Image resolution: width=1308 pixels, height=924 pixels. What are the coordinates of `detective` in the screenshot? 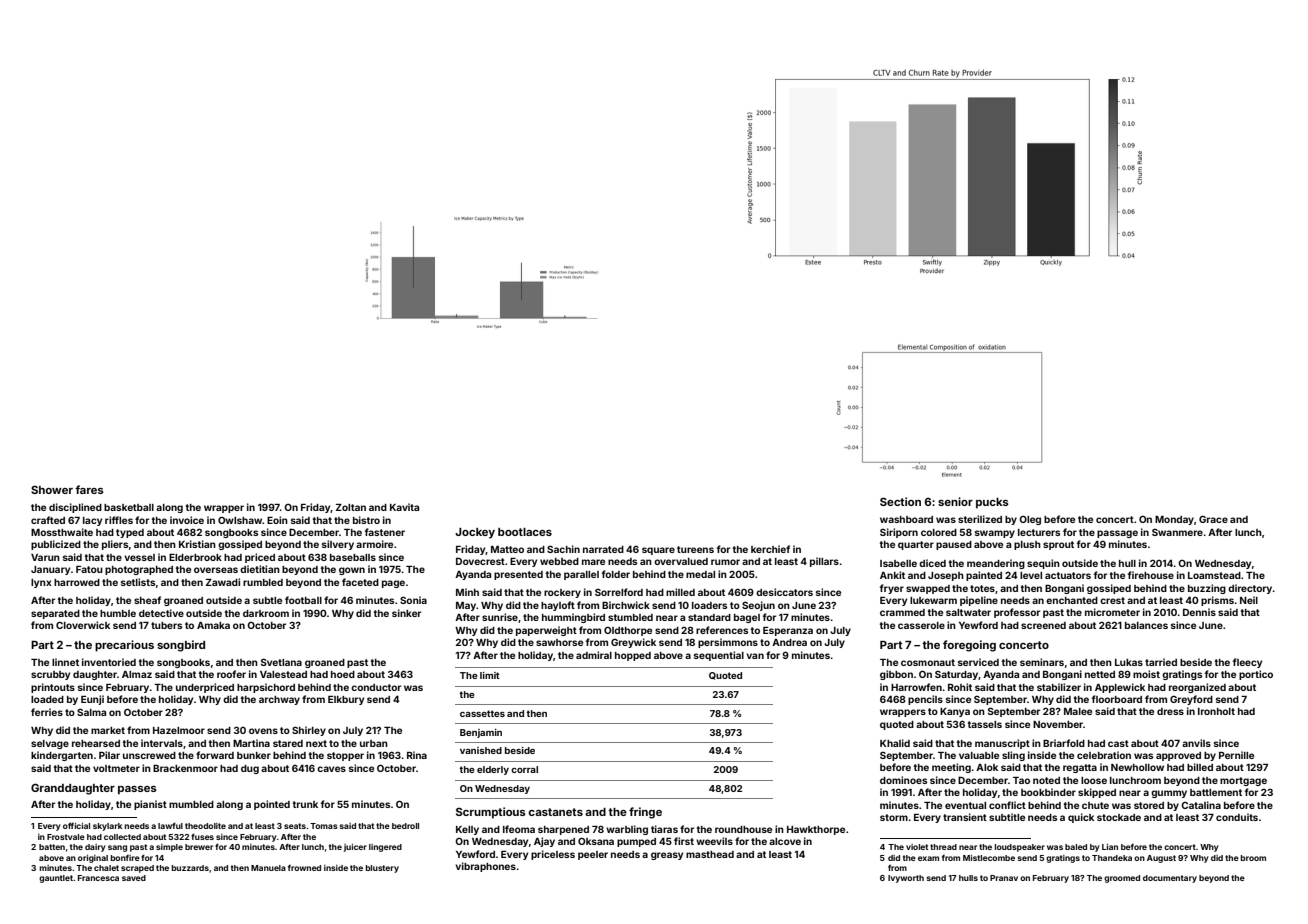 It's located at (161, 613).
